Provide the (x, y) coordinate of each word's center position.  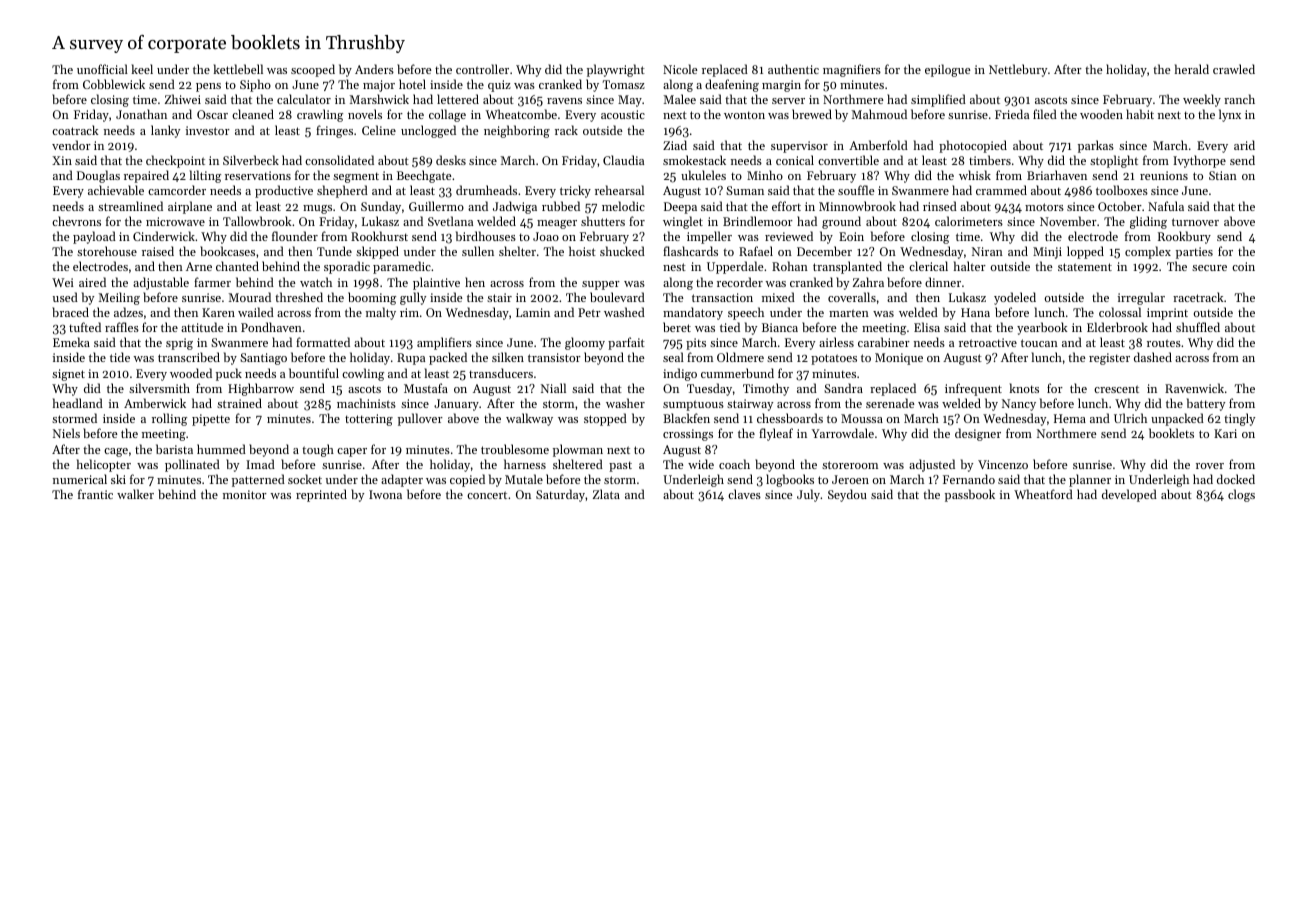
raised (158, 251)
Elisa (927, 327)
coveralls (852, 297)
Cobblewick (114, 84)
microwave (175, 221)
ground (841, 222)
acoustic (623, 114)
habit (1140, 114)
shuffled (1198, 327)
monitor (245, 494)
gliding (1148, 222)
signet (68, 375)
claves (744, 494)
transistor (554, 357)
